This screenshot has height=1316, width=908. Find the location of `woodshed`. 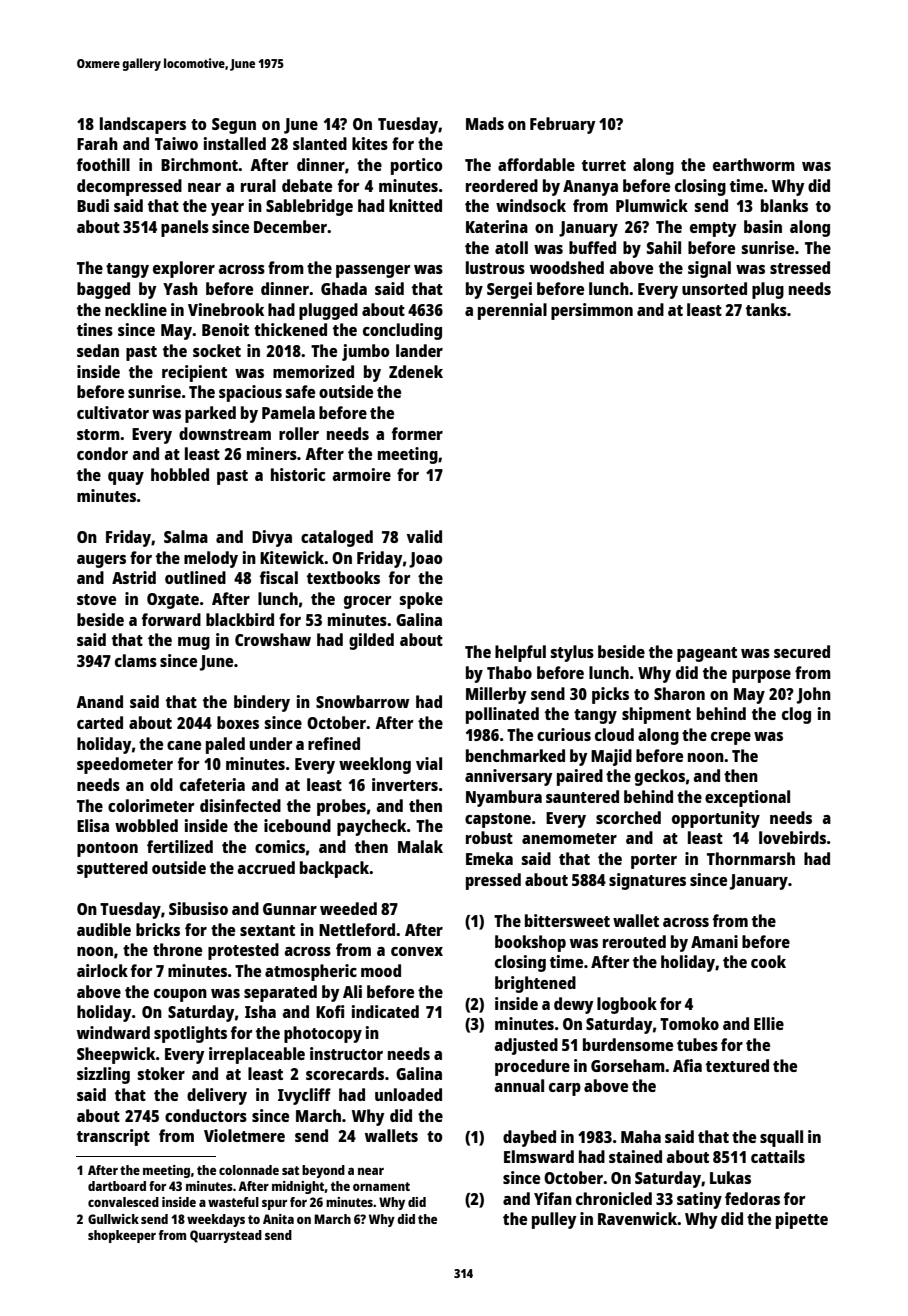

woodshed is located at coordinates (567, 267).
